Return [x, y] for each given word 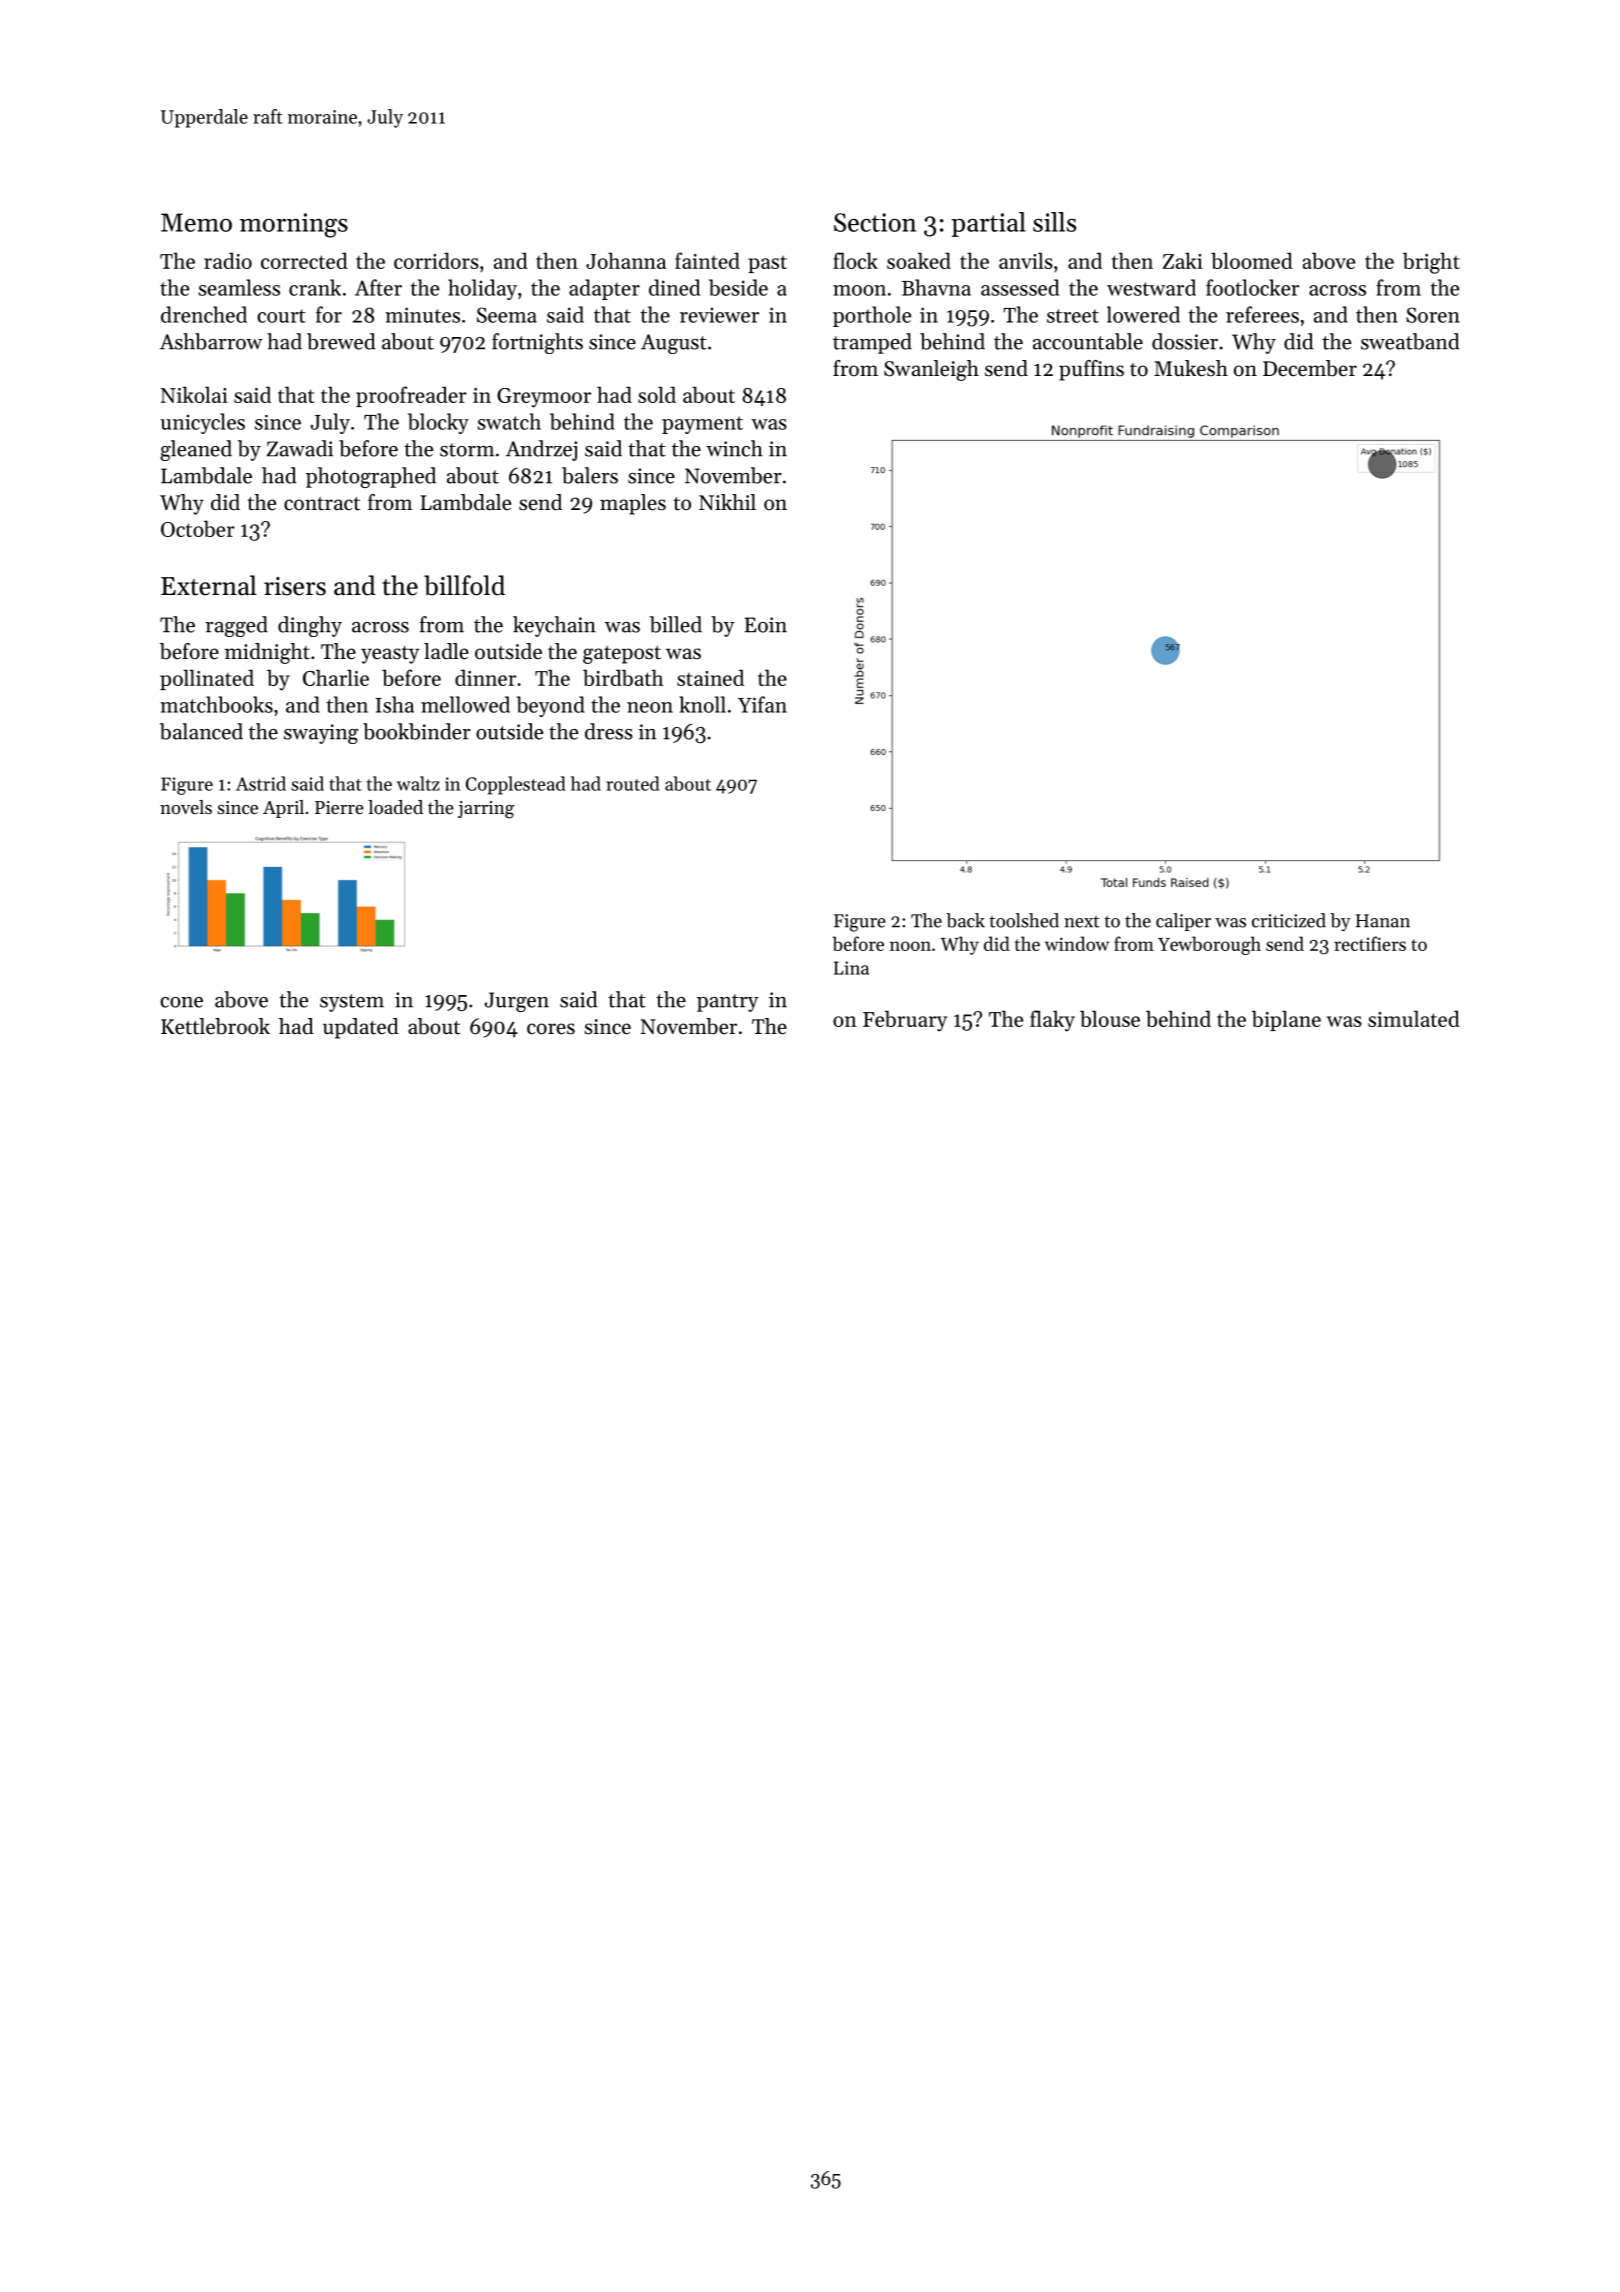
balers [590, 475]
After [378, 287]
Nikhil [727, 502]
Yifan [762, 704]
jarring [486, 810]
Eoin [766, 625]
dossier [1185, 341]
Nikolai [194, 394]
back [965, 920]
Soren [1433, 315]
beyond [551, 706]
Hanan [1383, 921]
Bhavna [936, 287]
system [352, 1003]
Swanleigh [931, 370]
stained [710, 677]
